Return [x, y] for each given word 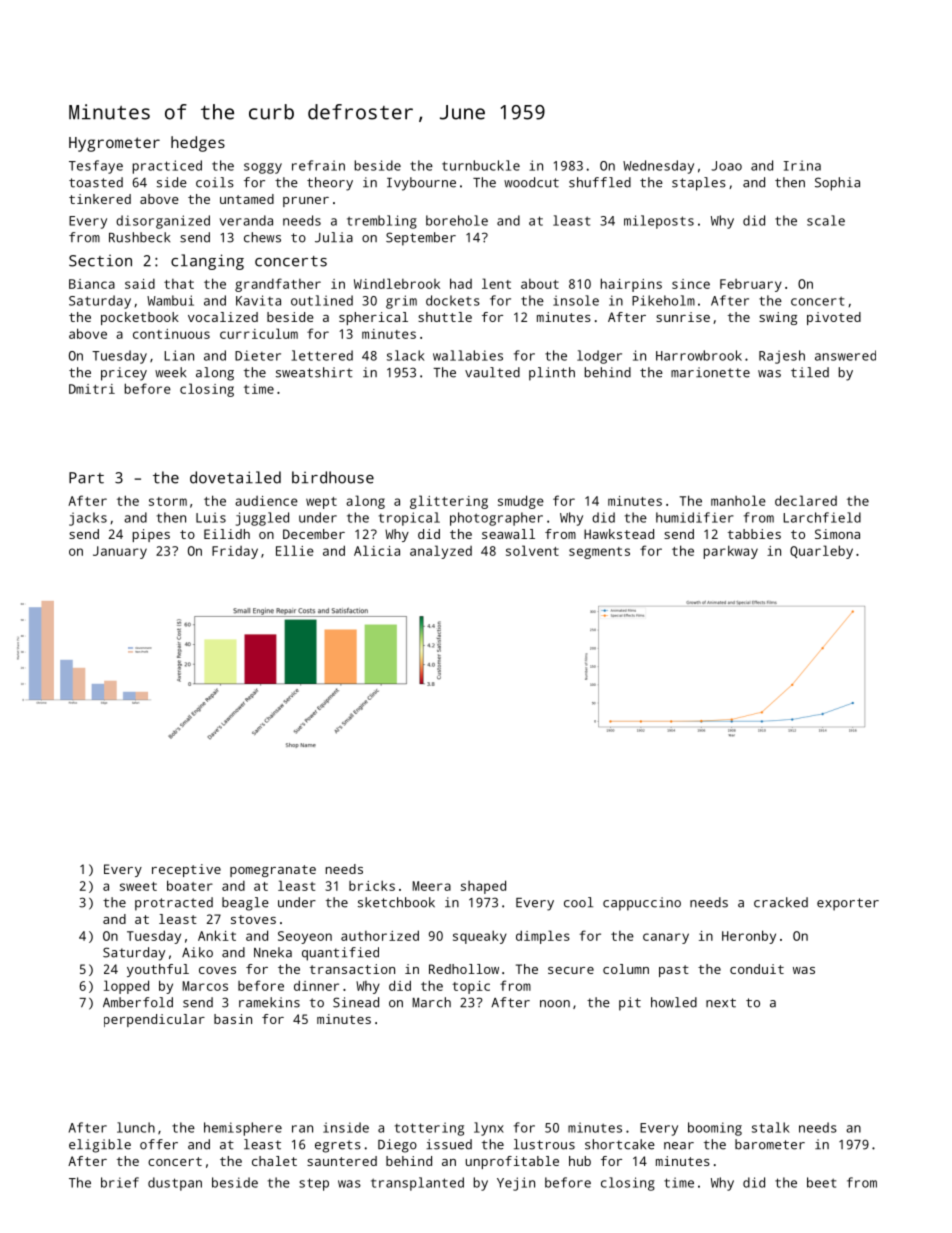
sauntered [342, 1161]
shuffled [600, 182]
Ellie [295, 550]
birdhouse [333, 477]
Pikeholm [663, 300]
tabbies [754, 534]
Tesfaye [96, 167]
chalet [274, 1161]
